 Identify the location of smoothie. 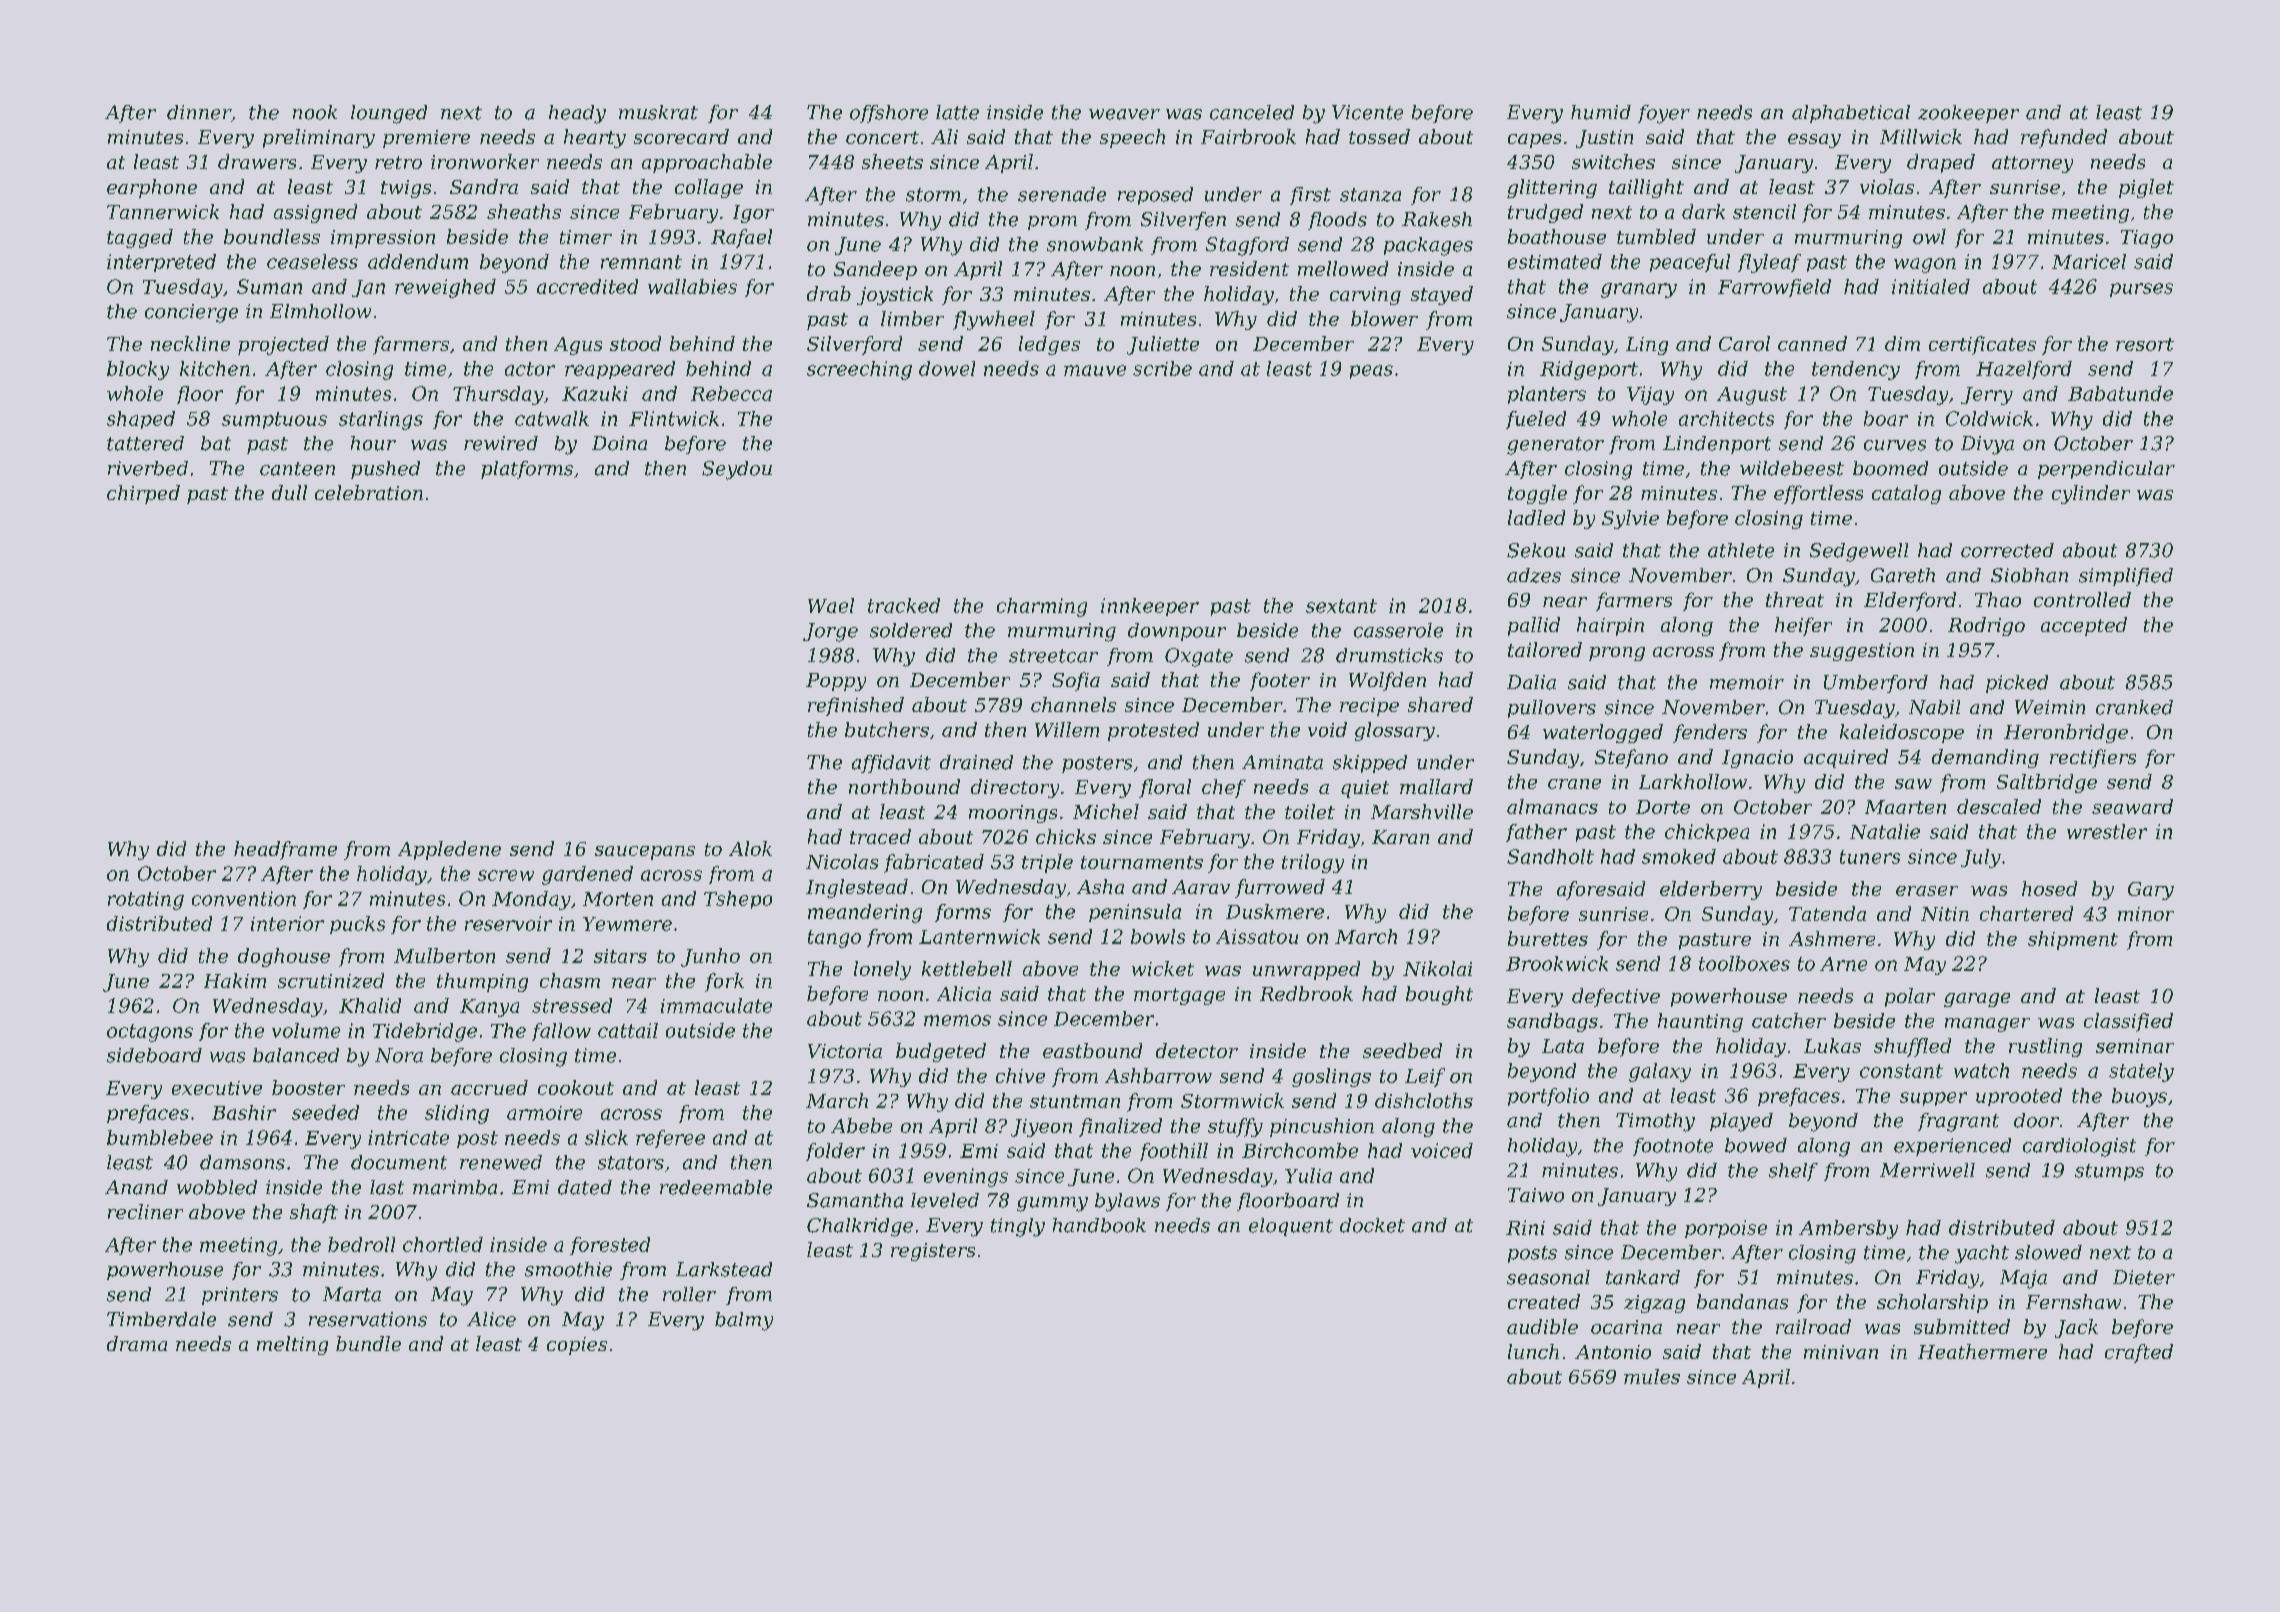
(568, 1269).
